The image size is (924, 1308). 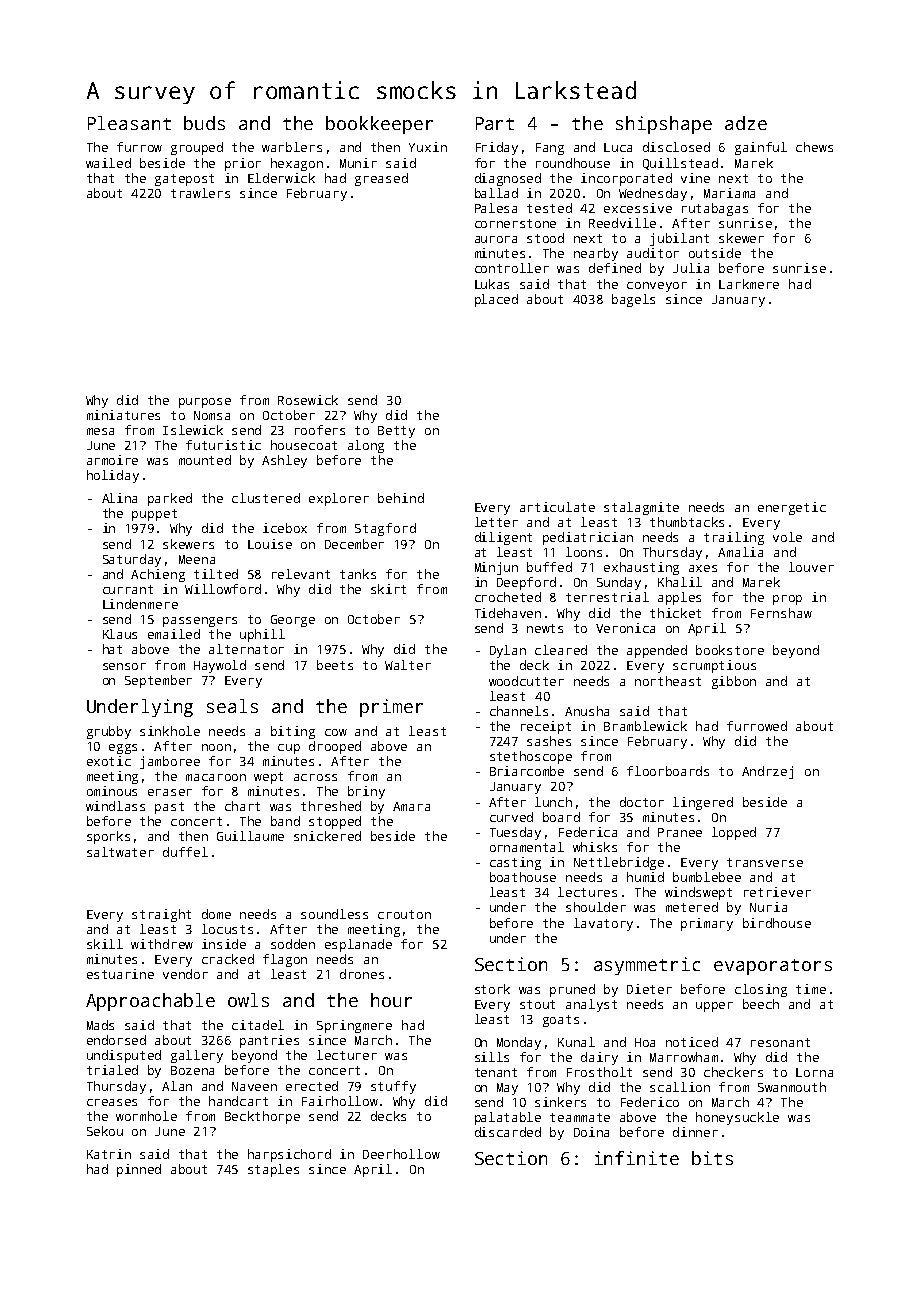 I want to click on Rosewick, so click(x=308, y=400).
